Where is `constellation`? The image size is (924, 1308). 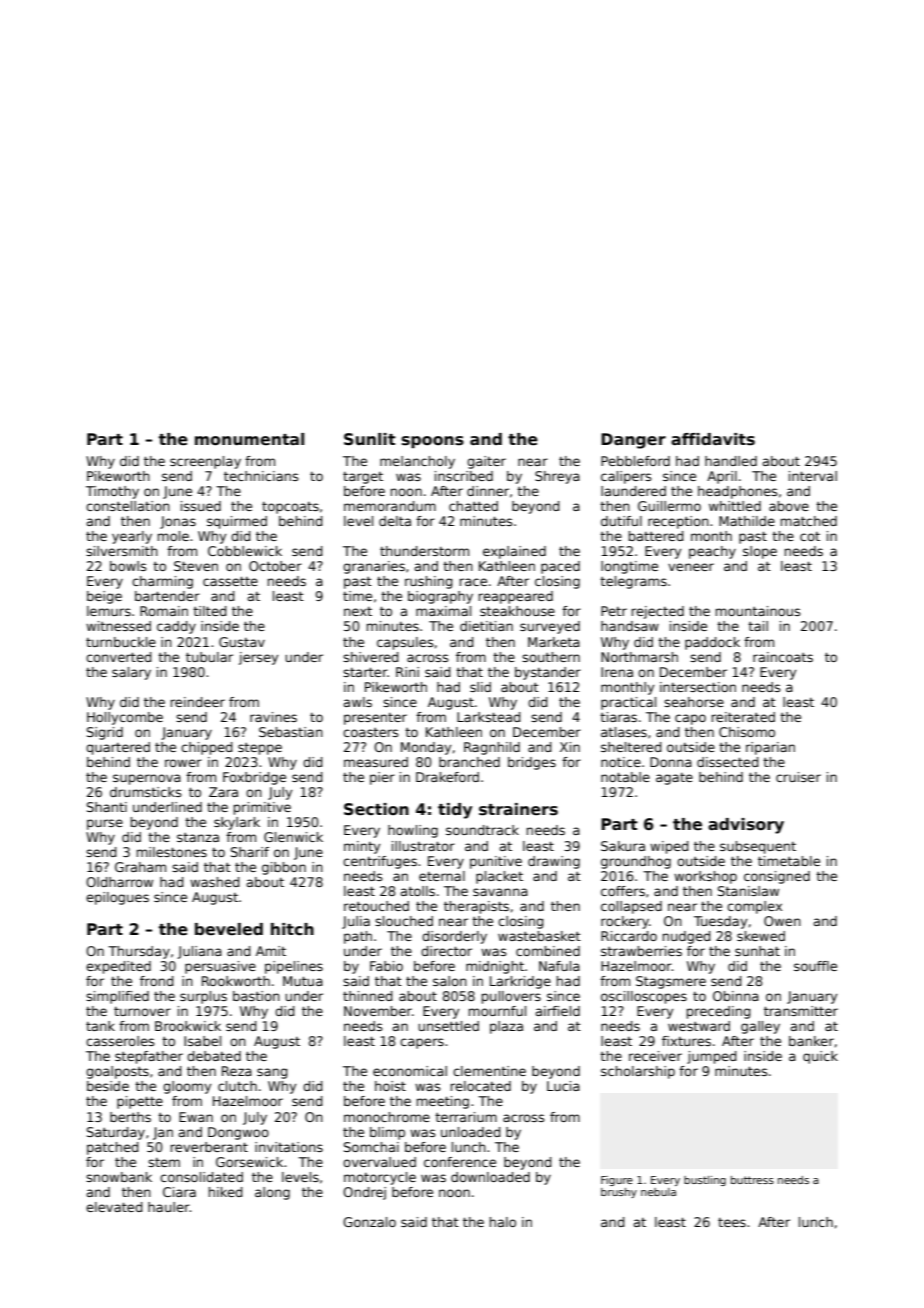 constellation is located at coordinates (128, 506).
